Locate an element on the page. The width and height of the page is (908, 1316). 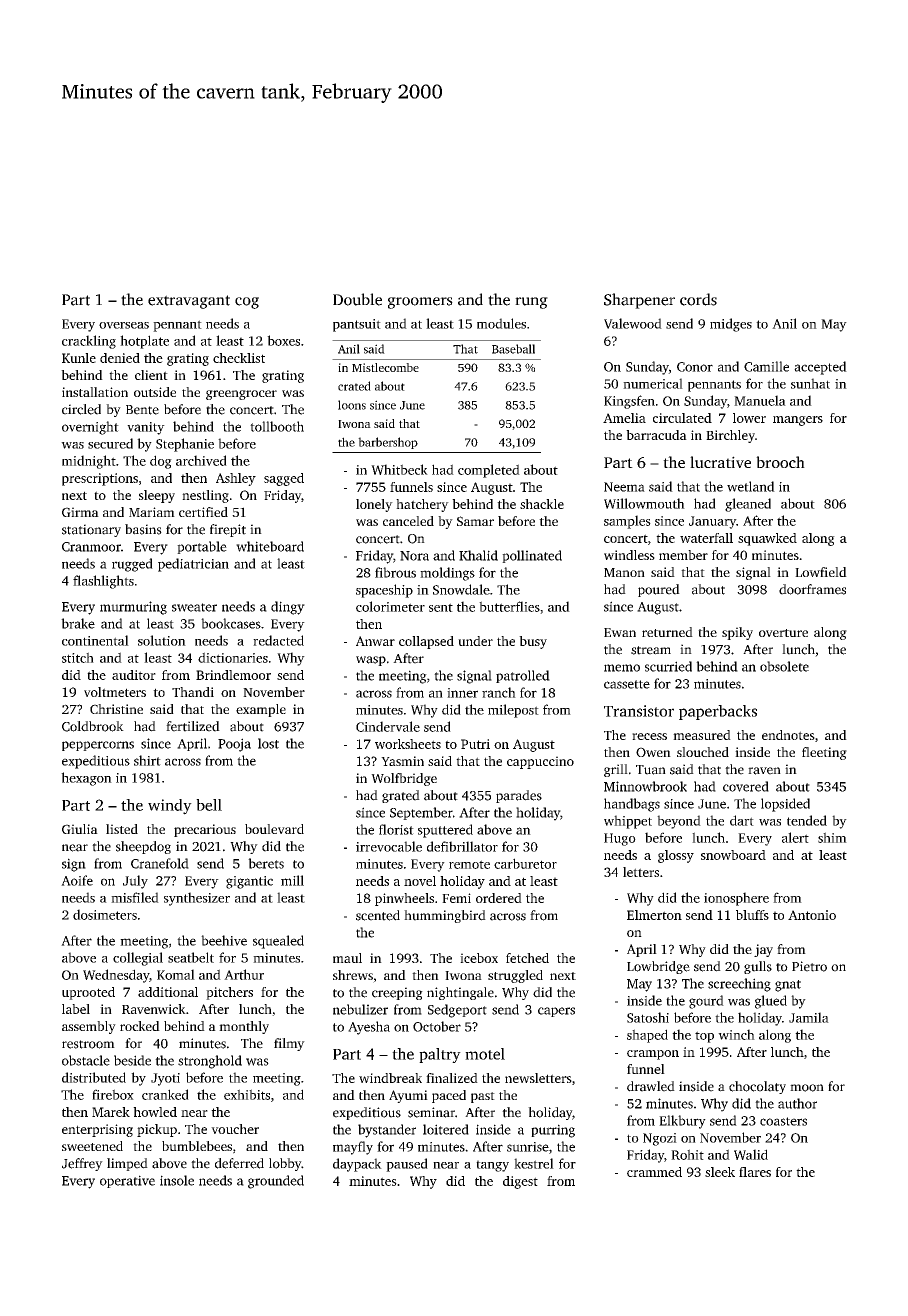
sputtered is located at coordinates (445, 831).
